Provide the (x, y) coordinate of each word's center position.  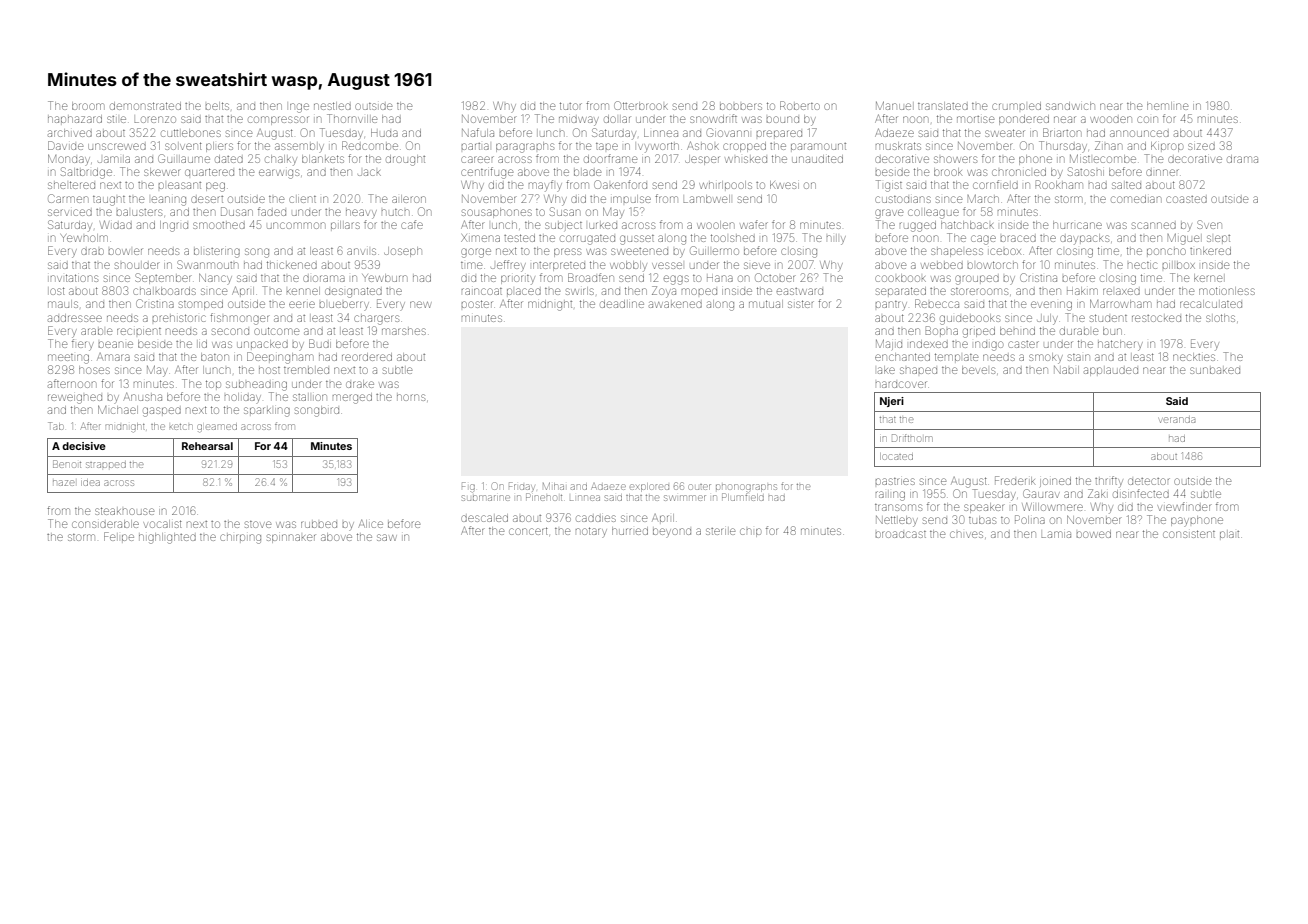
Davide (65, 145)
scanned (1154, 225)
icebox (1005, 251)
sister (801, 304)
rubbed (319, 524)
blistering (217, 253)
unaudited (817, 159)
